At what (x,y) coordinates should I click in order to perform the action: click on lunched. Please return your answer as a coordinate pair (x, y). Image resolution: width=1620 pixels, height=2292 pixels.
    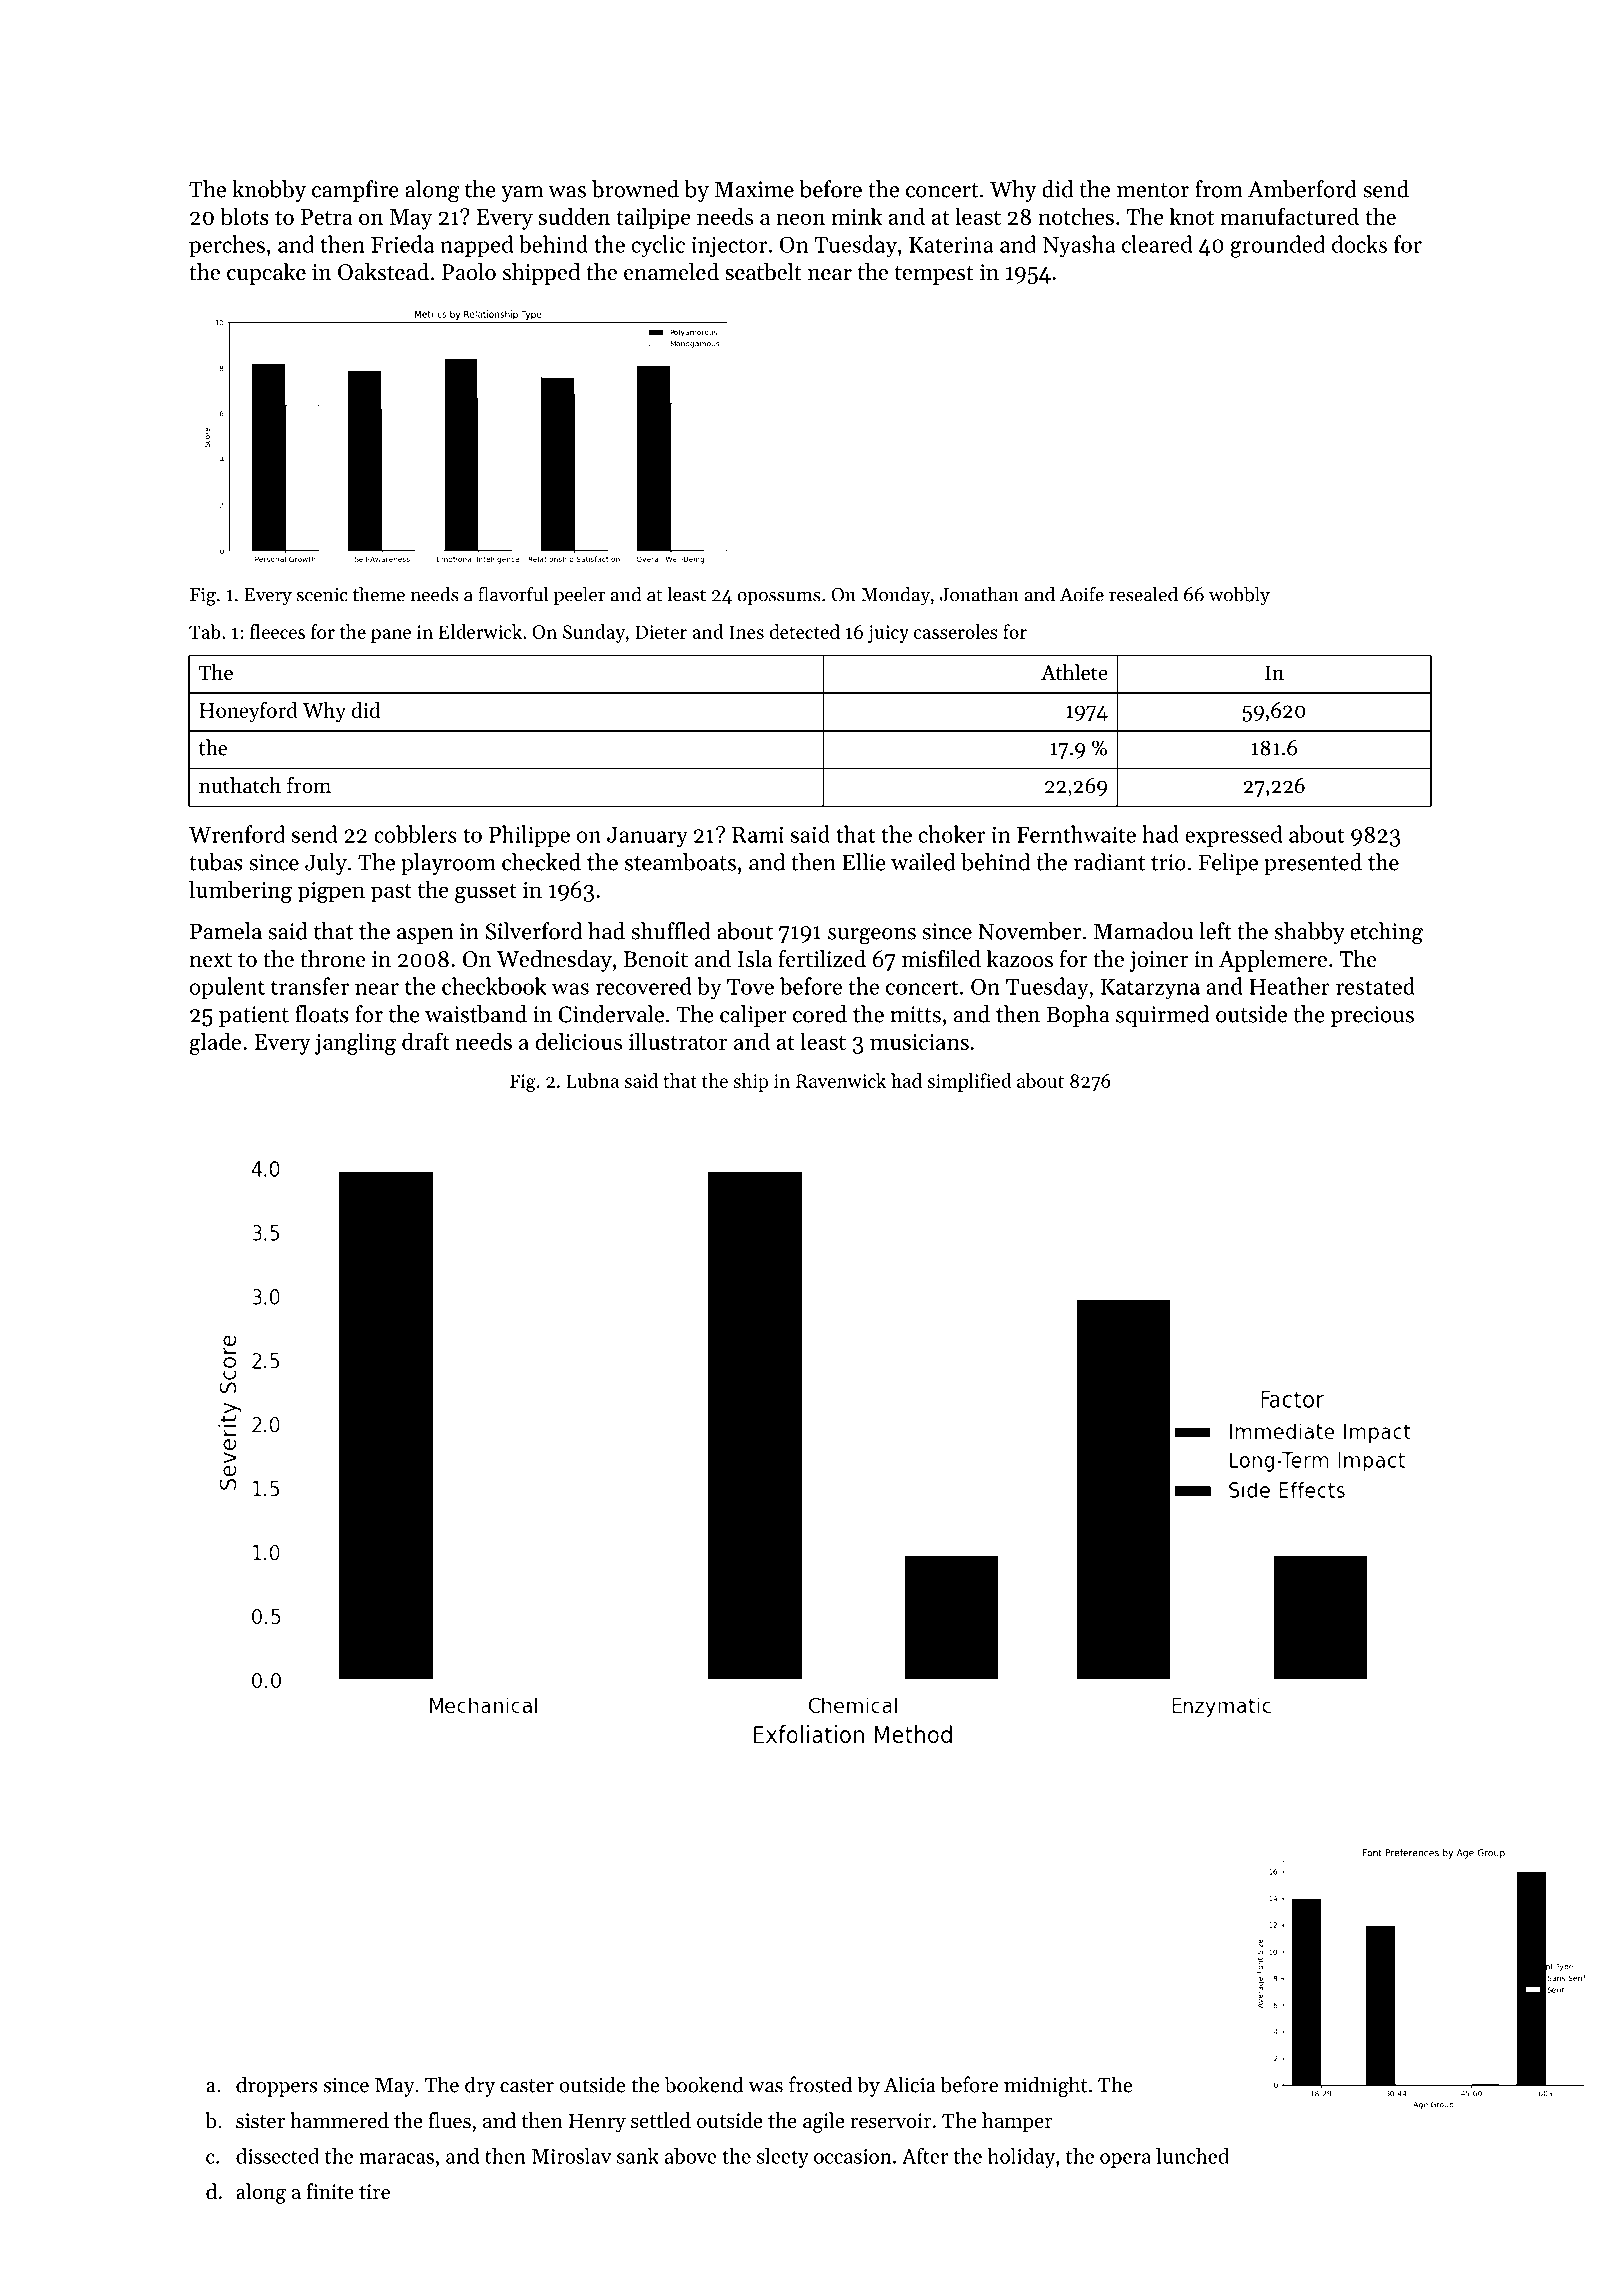
    Looking at the image, I should click on (1192, 2156).
